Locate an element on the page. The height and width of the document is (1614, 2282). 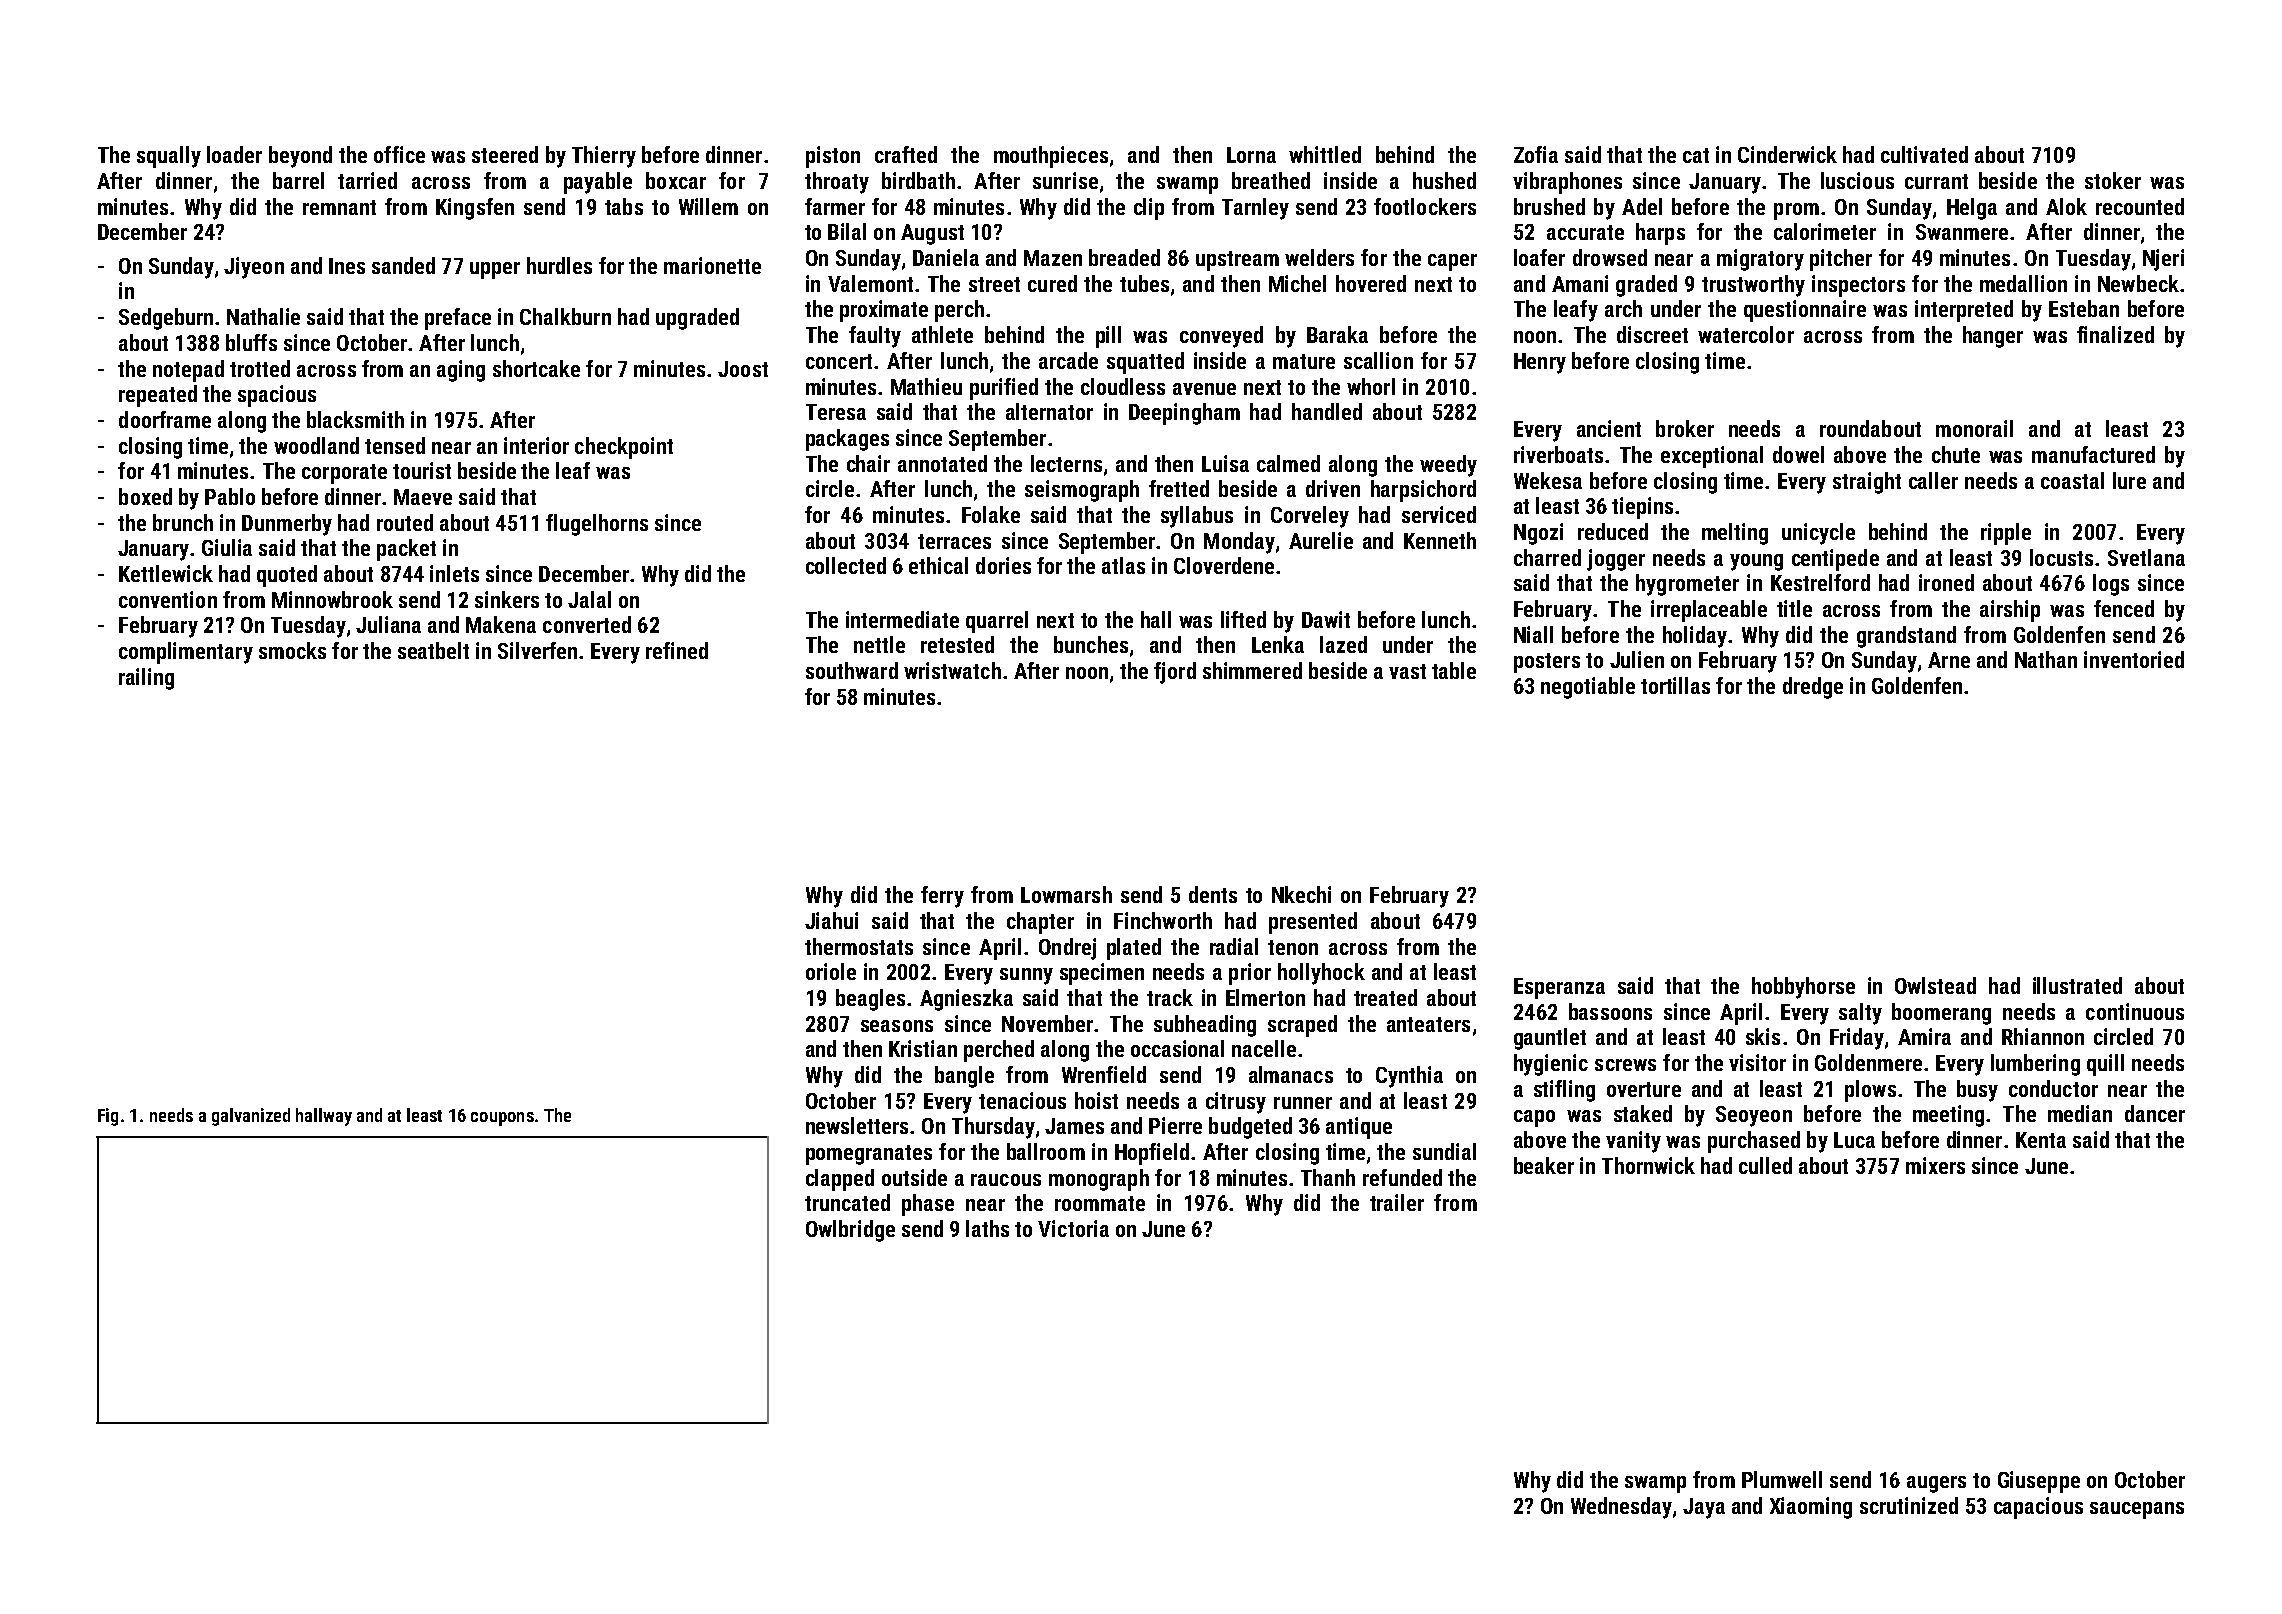
Giuseppe is located at coordinates (2039, 1482).
